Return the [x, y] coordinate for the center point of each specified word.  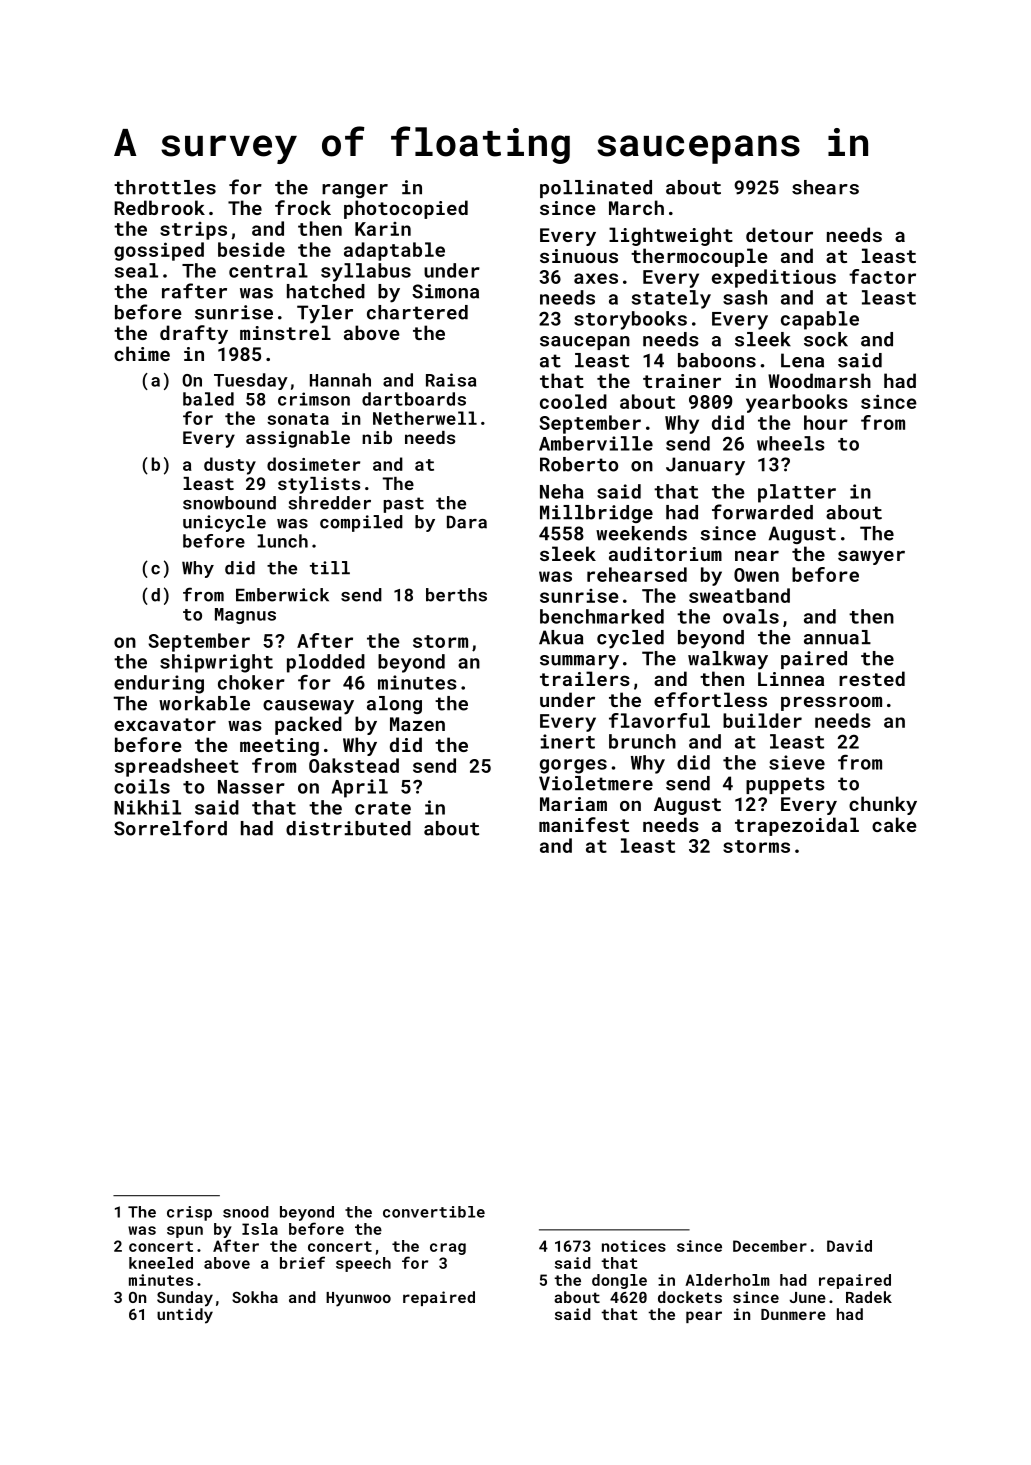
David [849, 1246]
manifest [584, 824]
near [757, 555]
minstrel [285, 332]
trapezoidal [797, 826]
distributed [348, 828]
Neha [561, 491]
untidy [185, 1316]
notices [634, 1246]
